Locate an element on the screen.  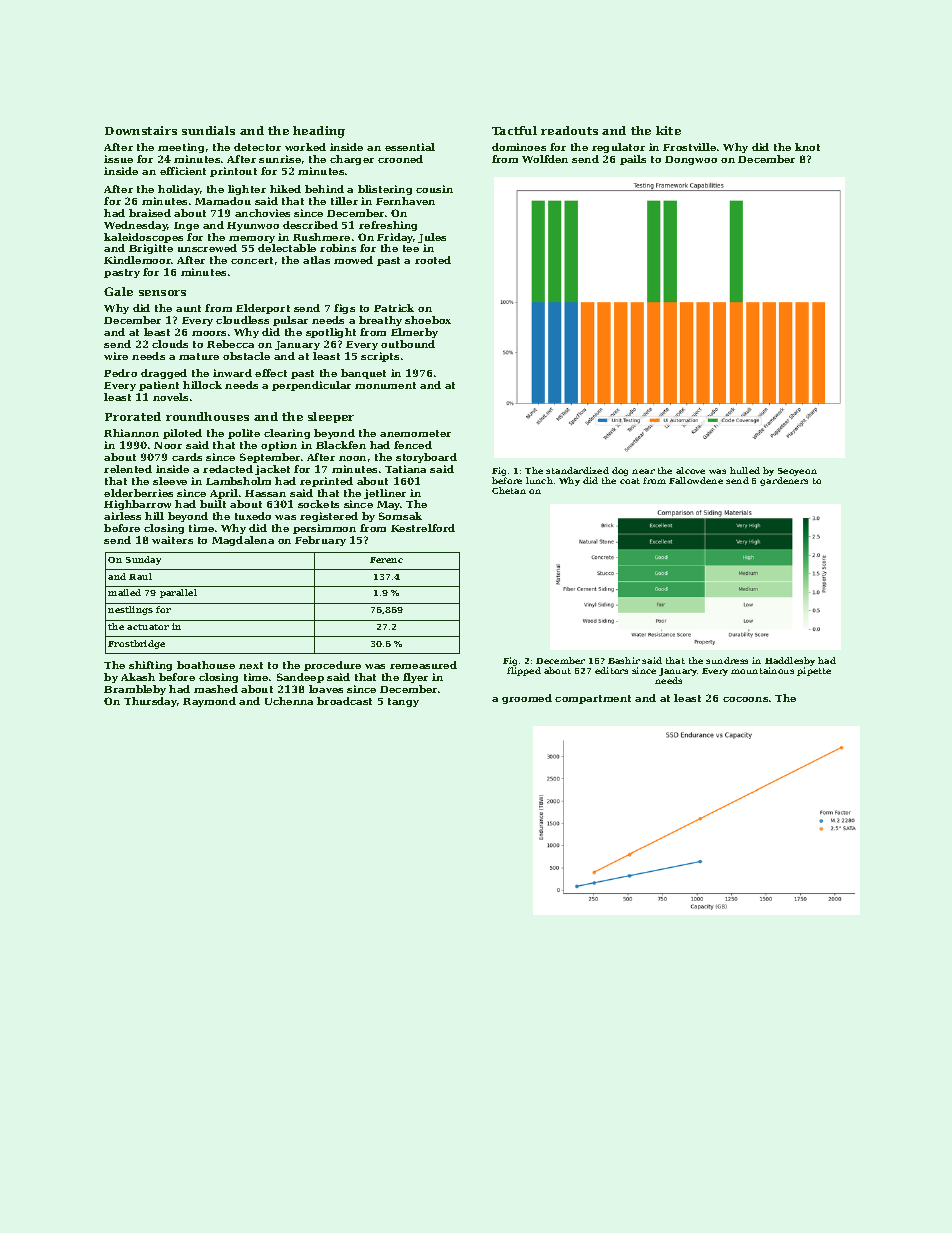
heading is located at coordinates (319, 132).
